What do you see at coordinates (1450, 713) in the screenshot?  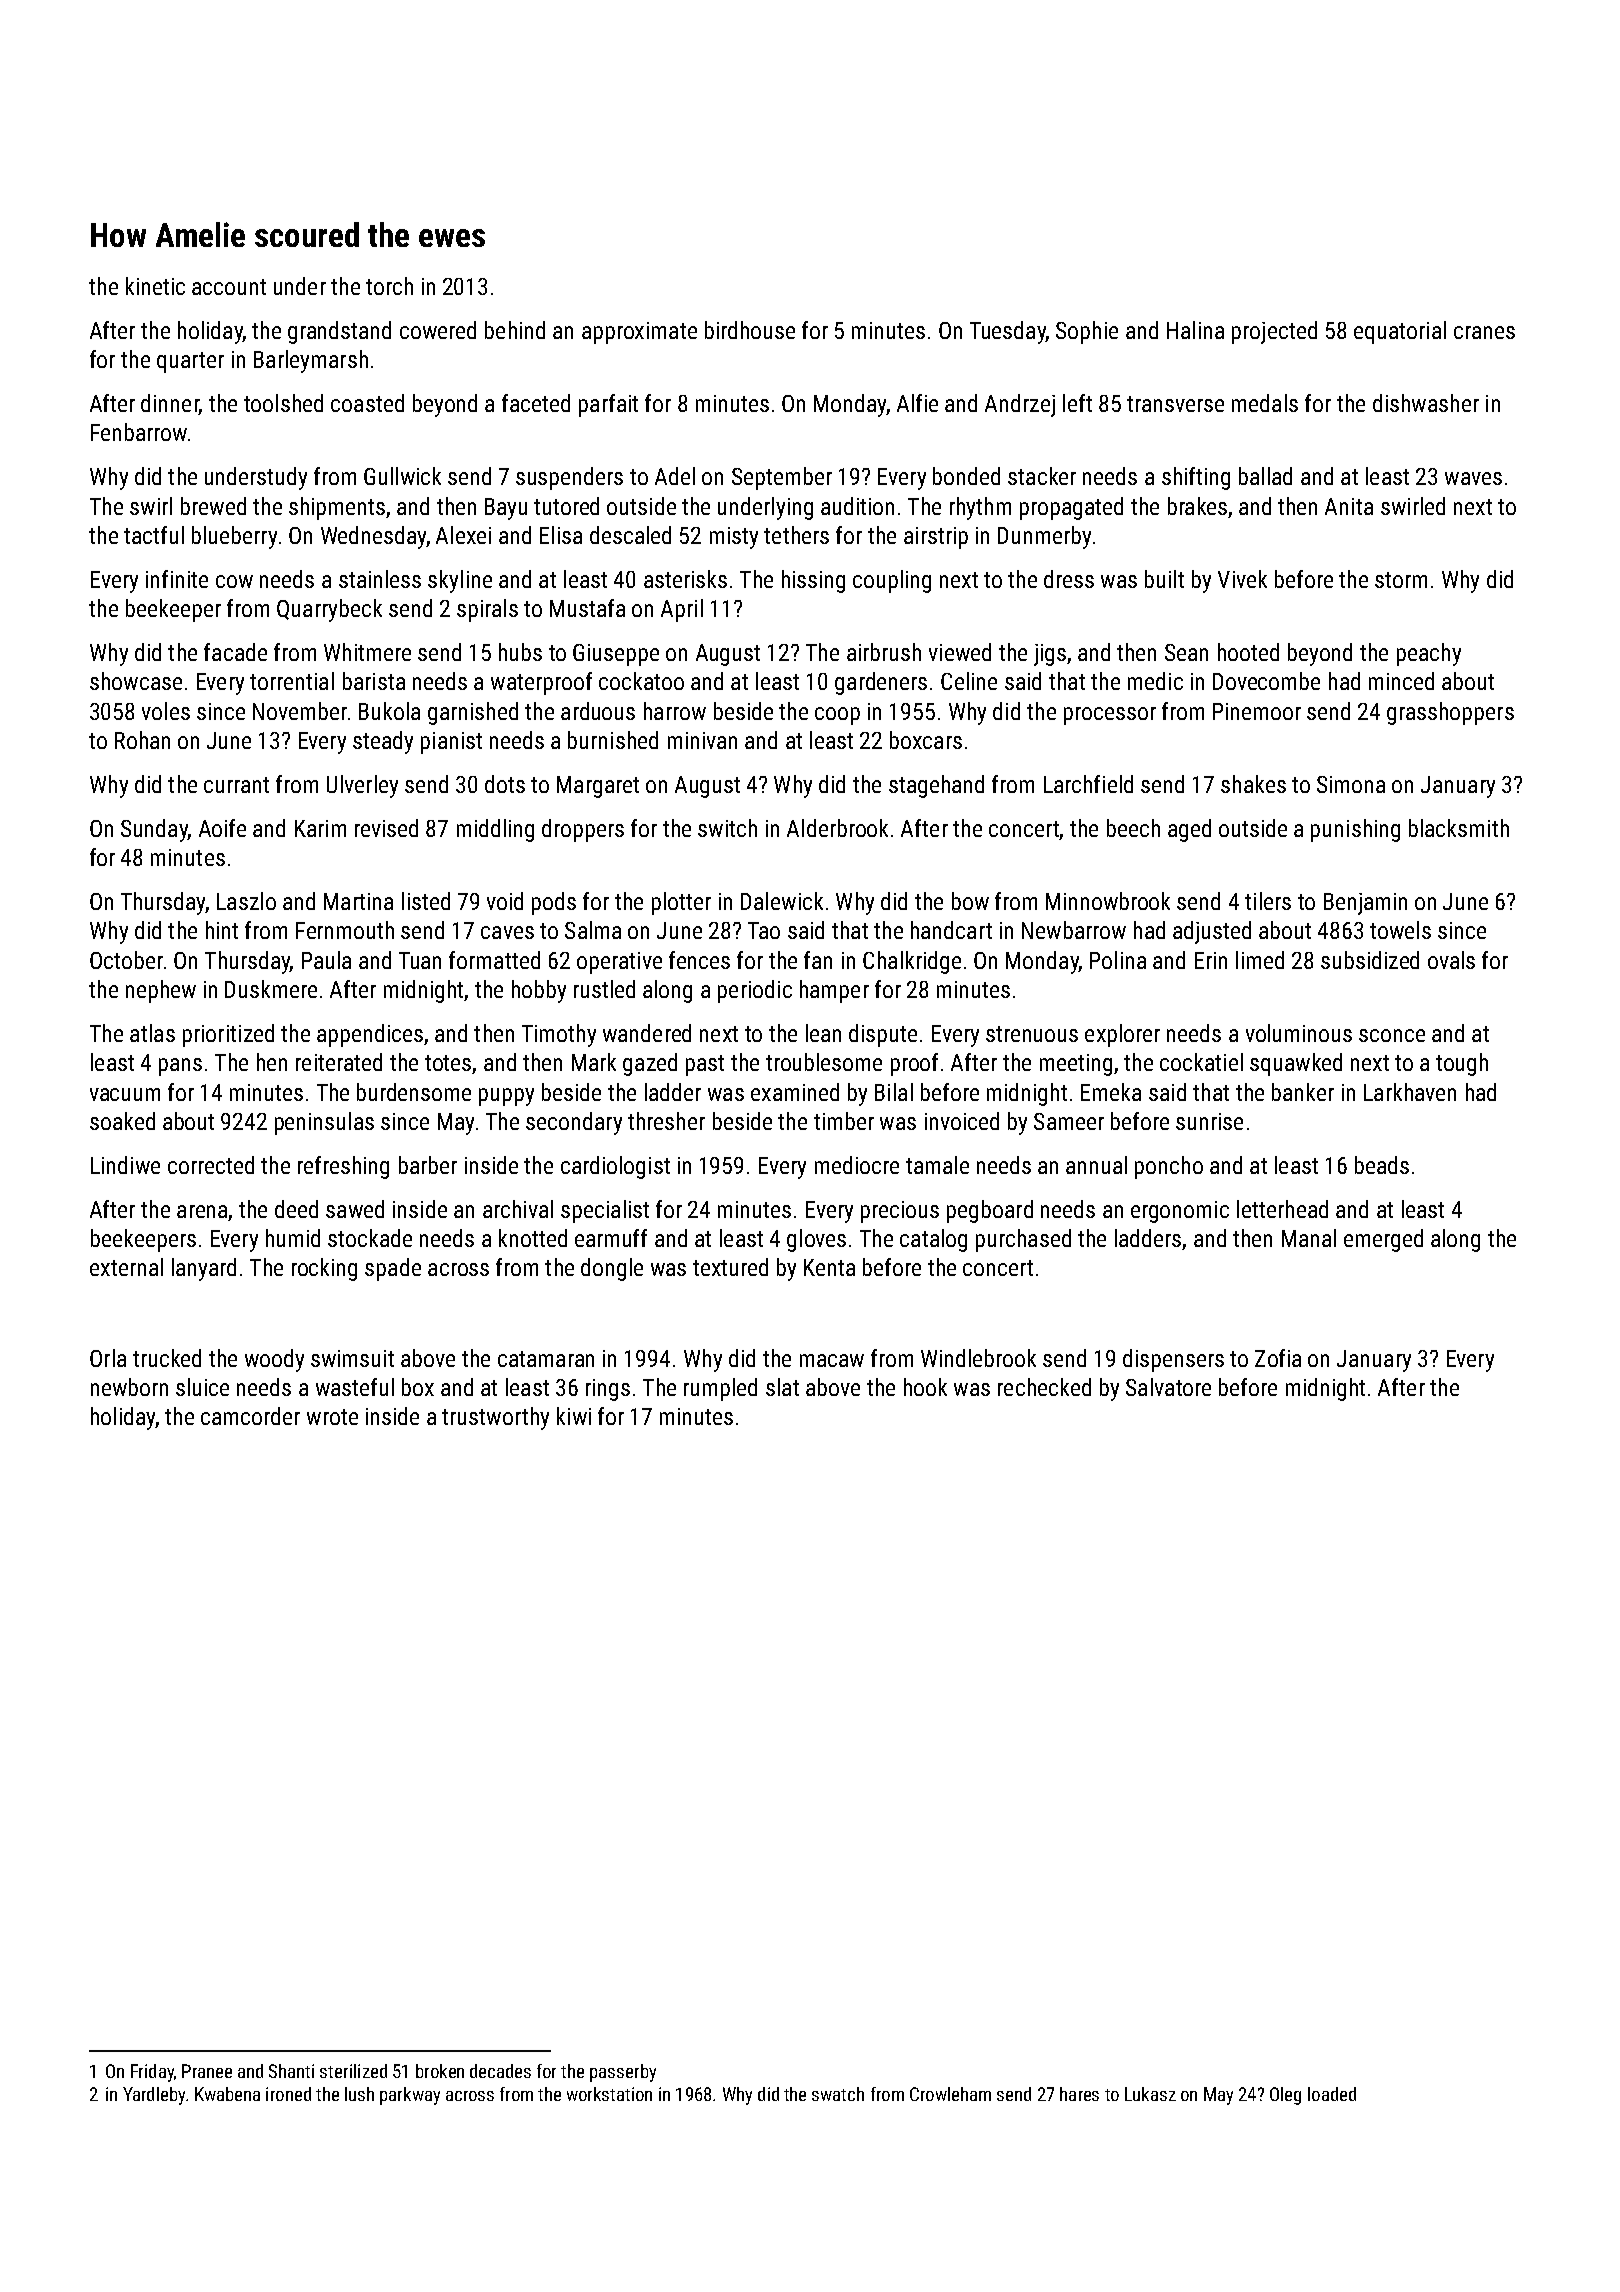 I see `grasshoppers` at bounding box center [1450, 713].
